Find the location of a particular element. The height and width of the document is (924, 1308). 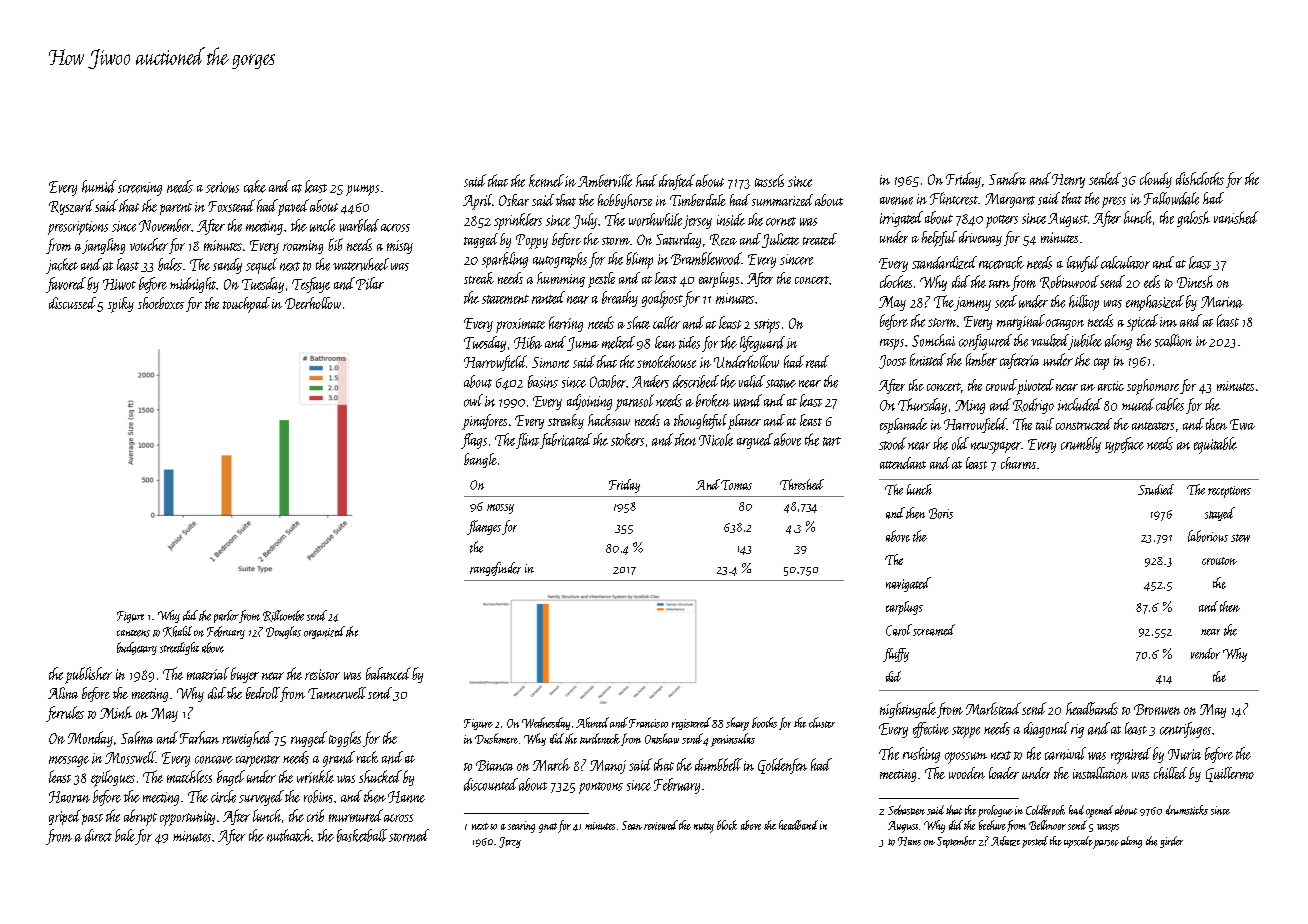

bangle is located at coordinates (480, 460).
